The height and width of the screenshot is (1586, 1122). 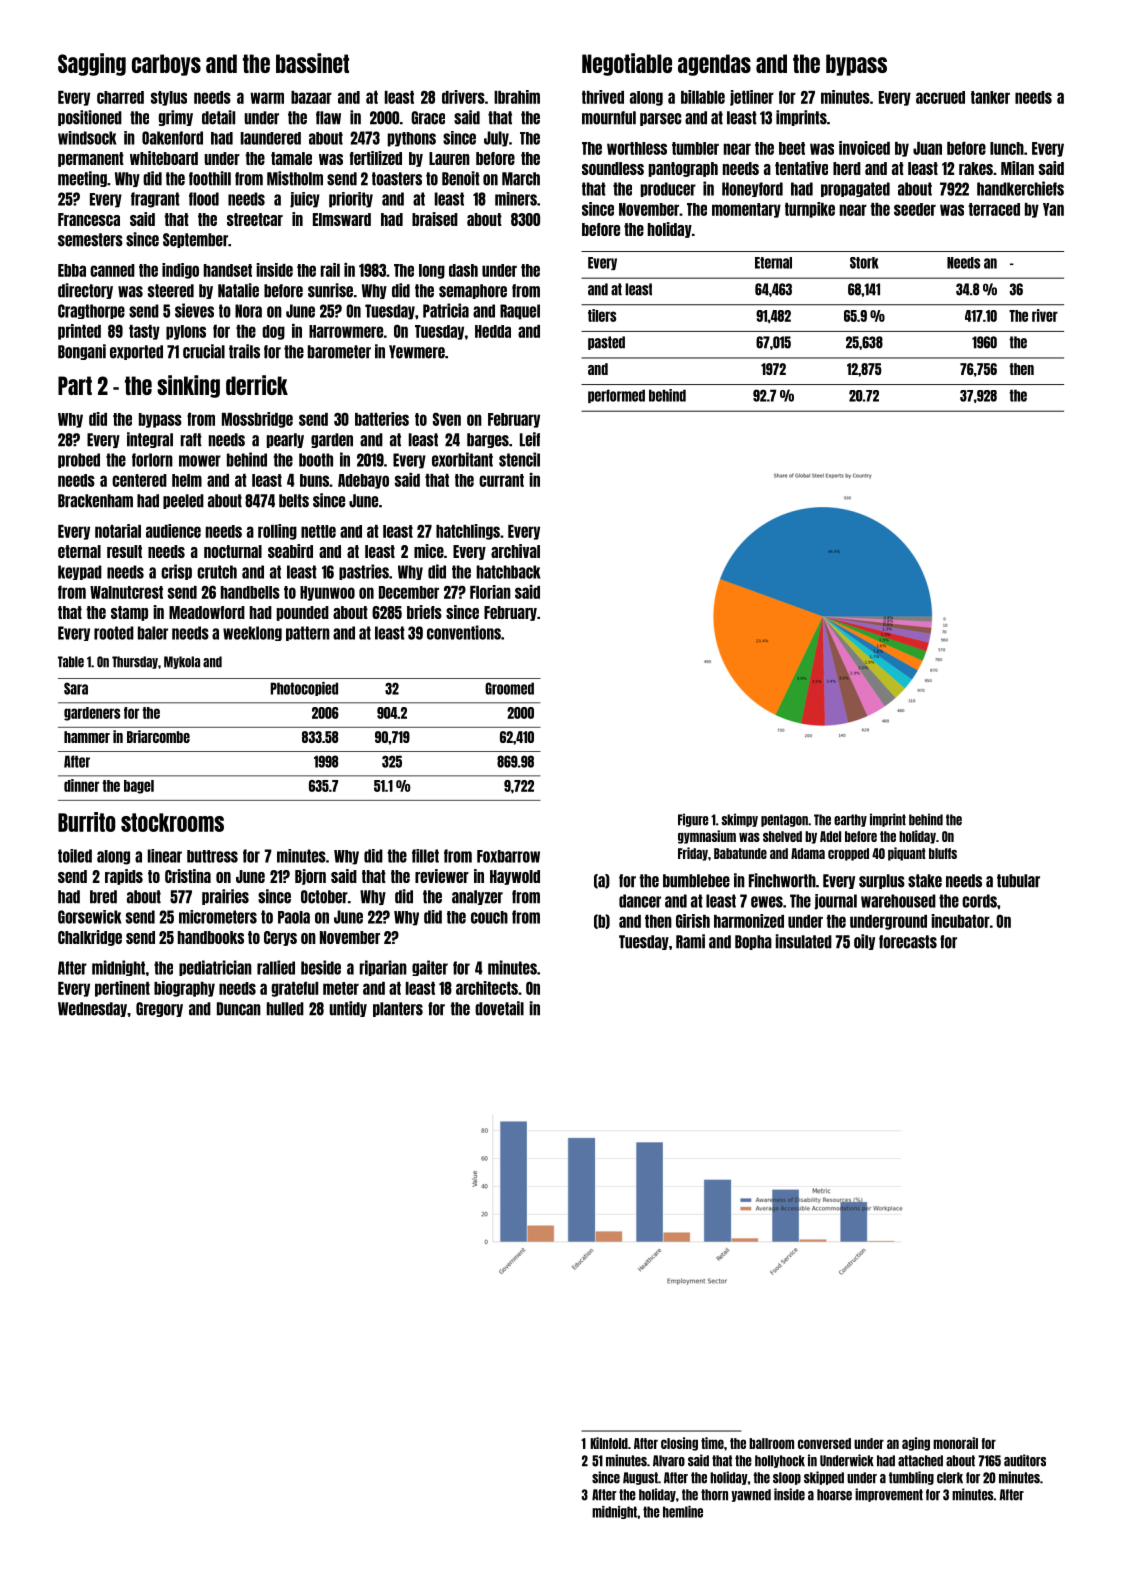 What do you see at coordinates (499, 1008) in the screenshot?
I see `dovetail` at bounding box center [499, 1008].
